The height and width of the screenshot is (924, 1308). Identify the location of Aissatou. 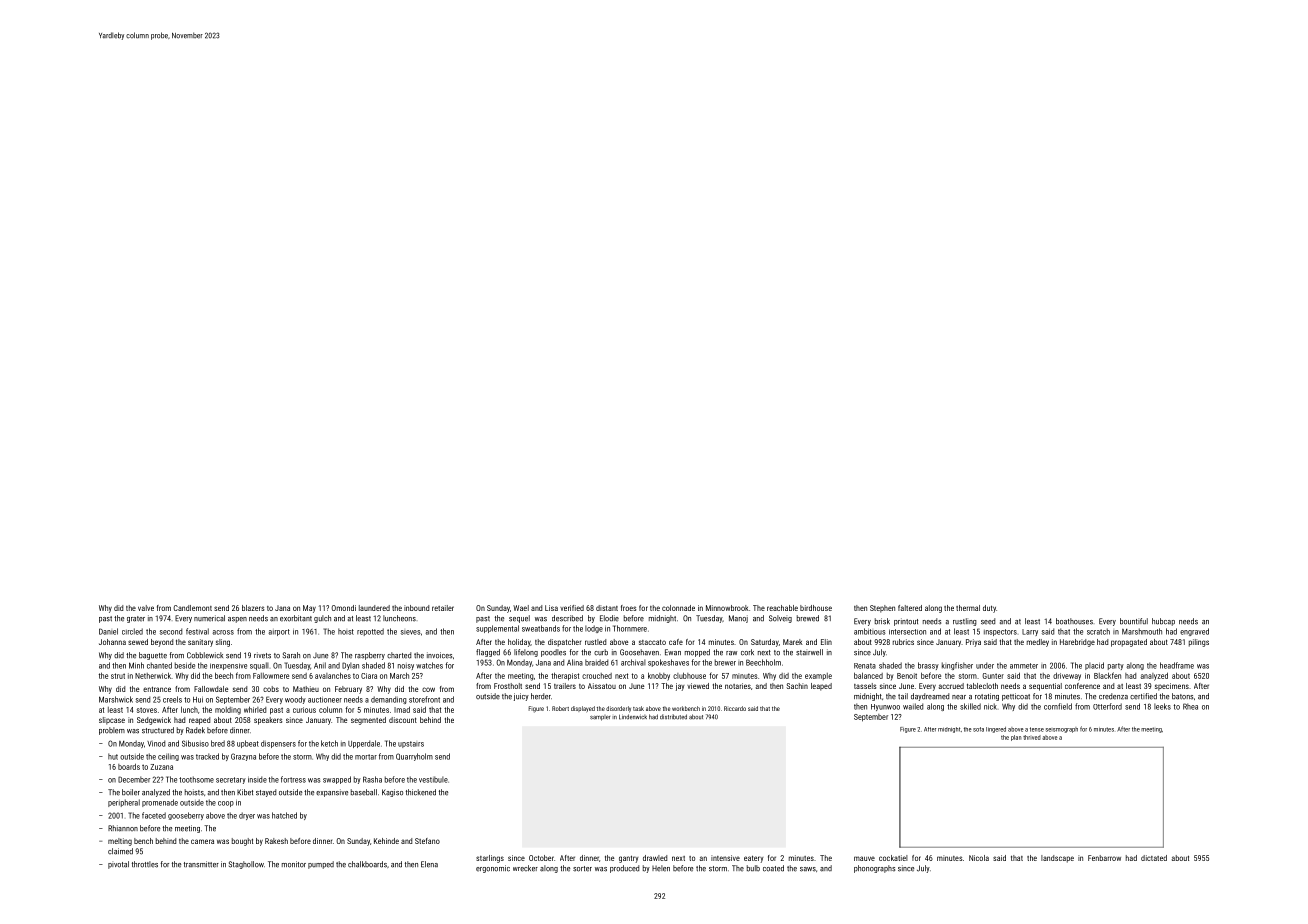
(602, 686).
